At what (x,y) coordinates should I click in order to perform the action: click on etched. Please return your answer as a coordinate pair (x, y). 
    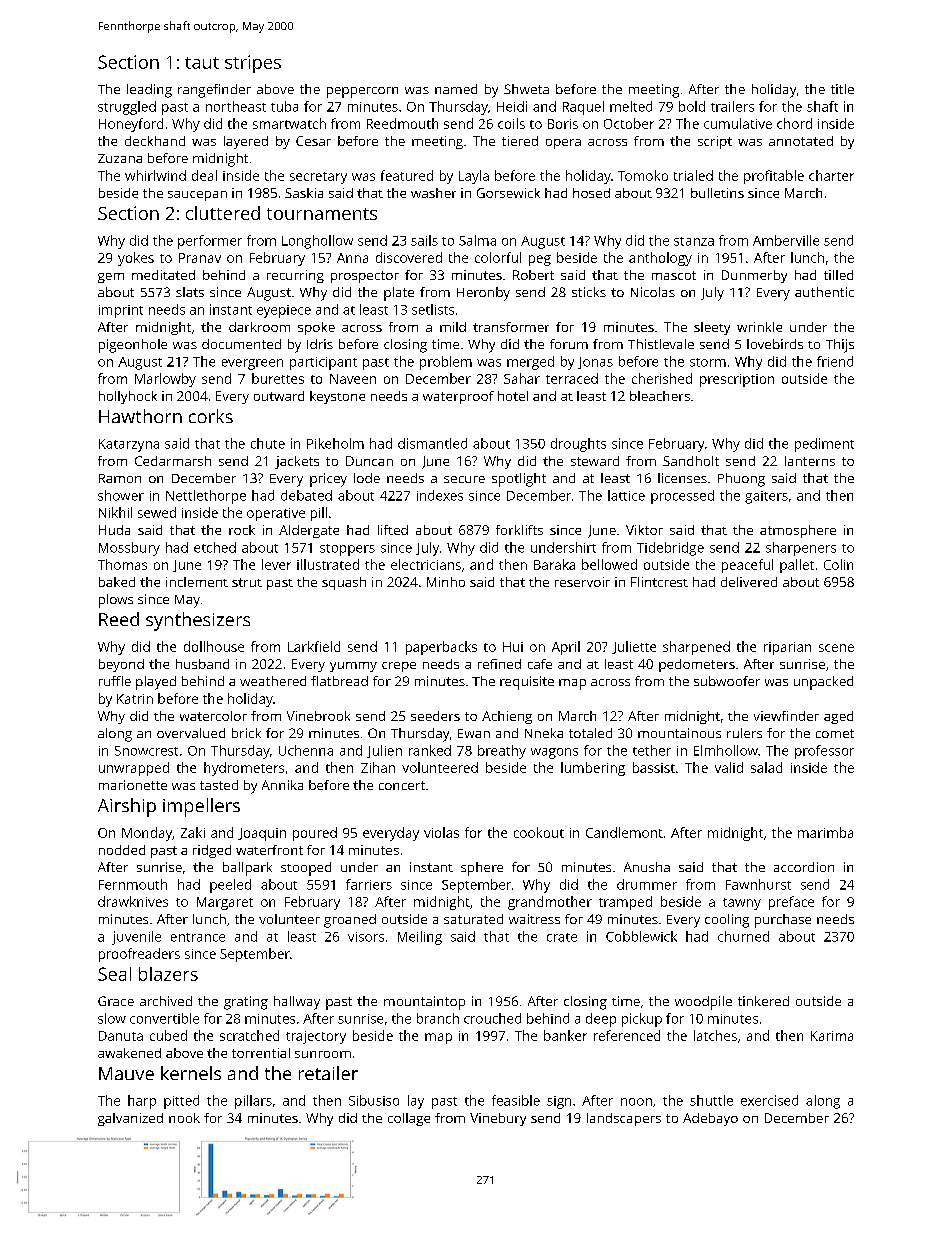
    Looking at the image, I should click on (215, 547).
